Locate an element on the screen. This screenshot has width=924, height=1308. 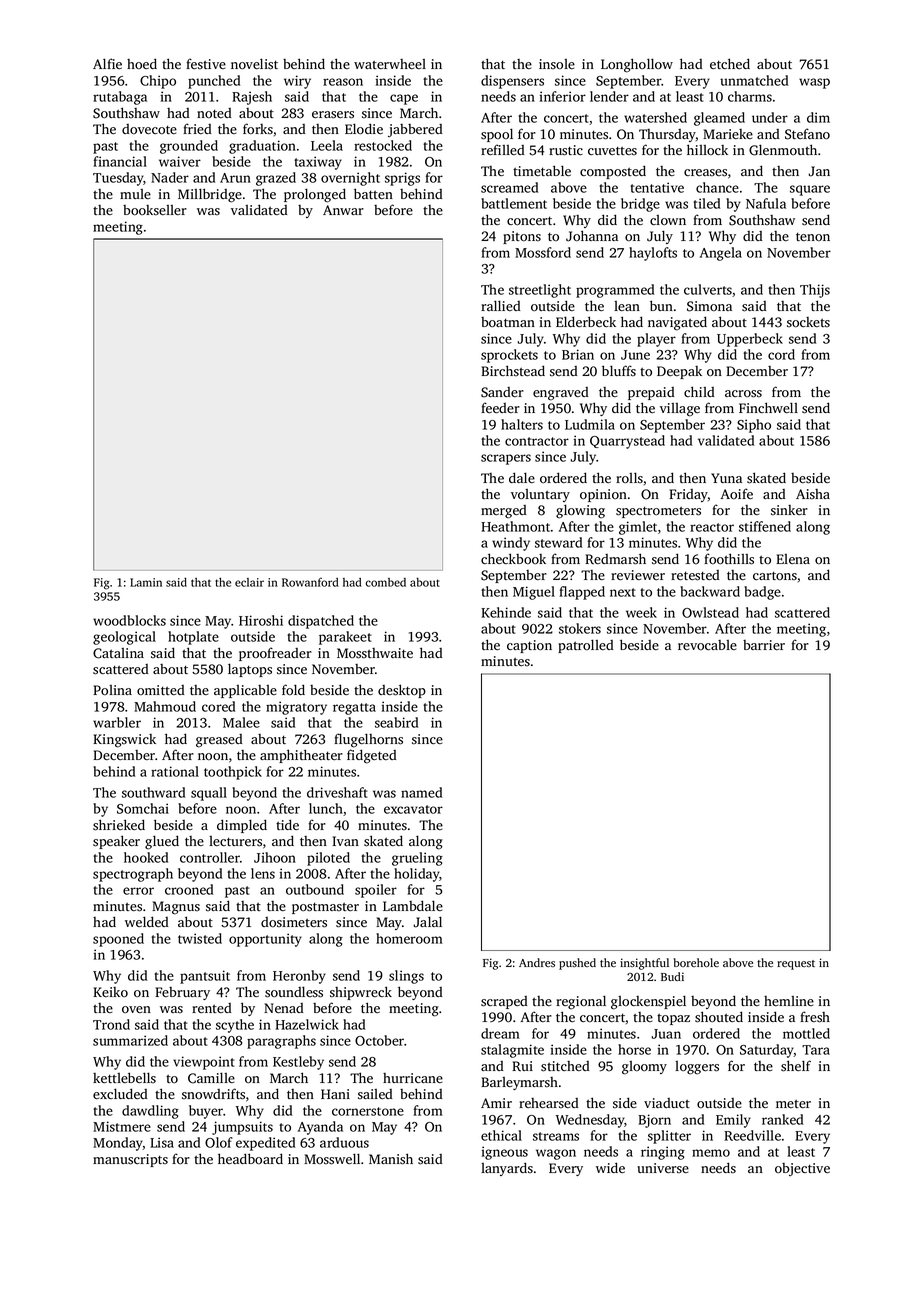
cartons is located at coordinates (775, 576).
